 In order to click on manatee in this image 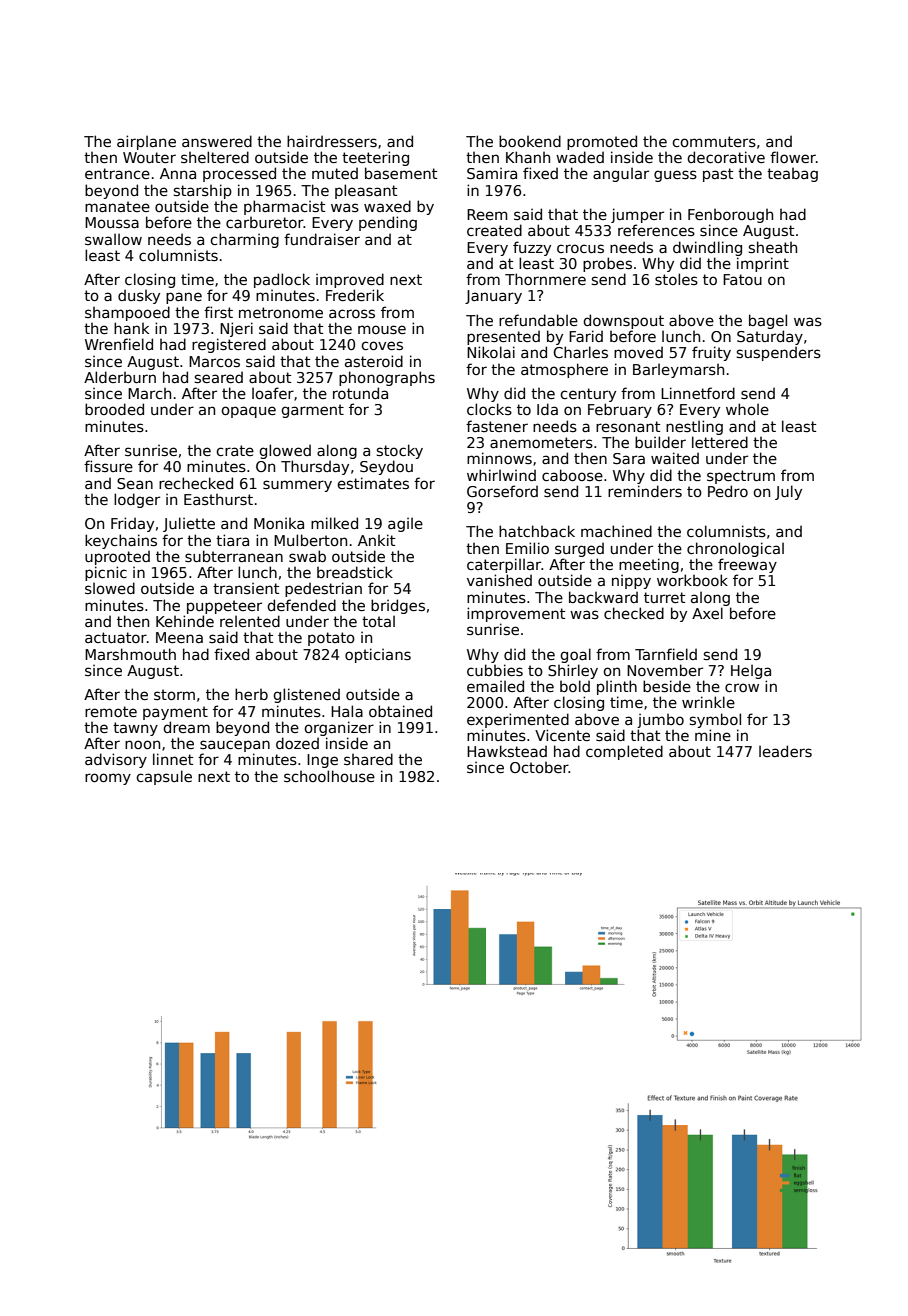, I will do `click(117, 206)`.
